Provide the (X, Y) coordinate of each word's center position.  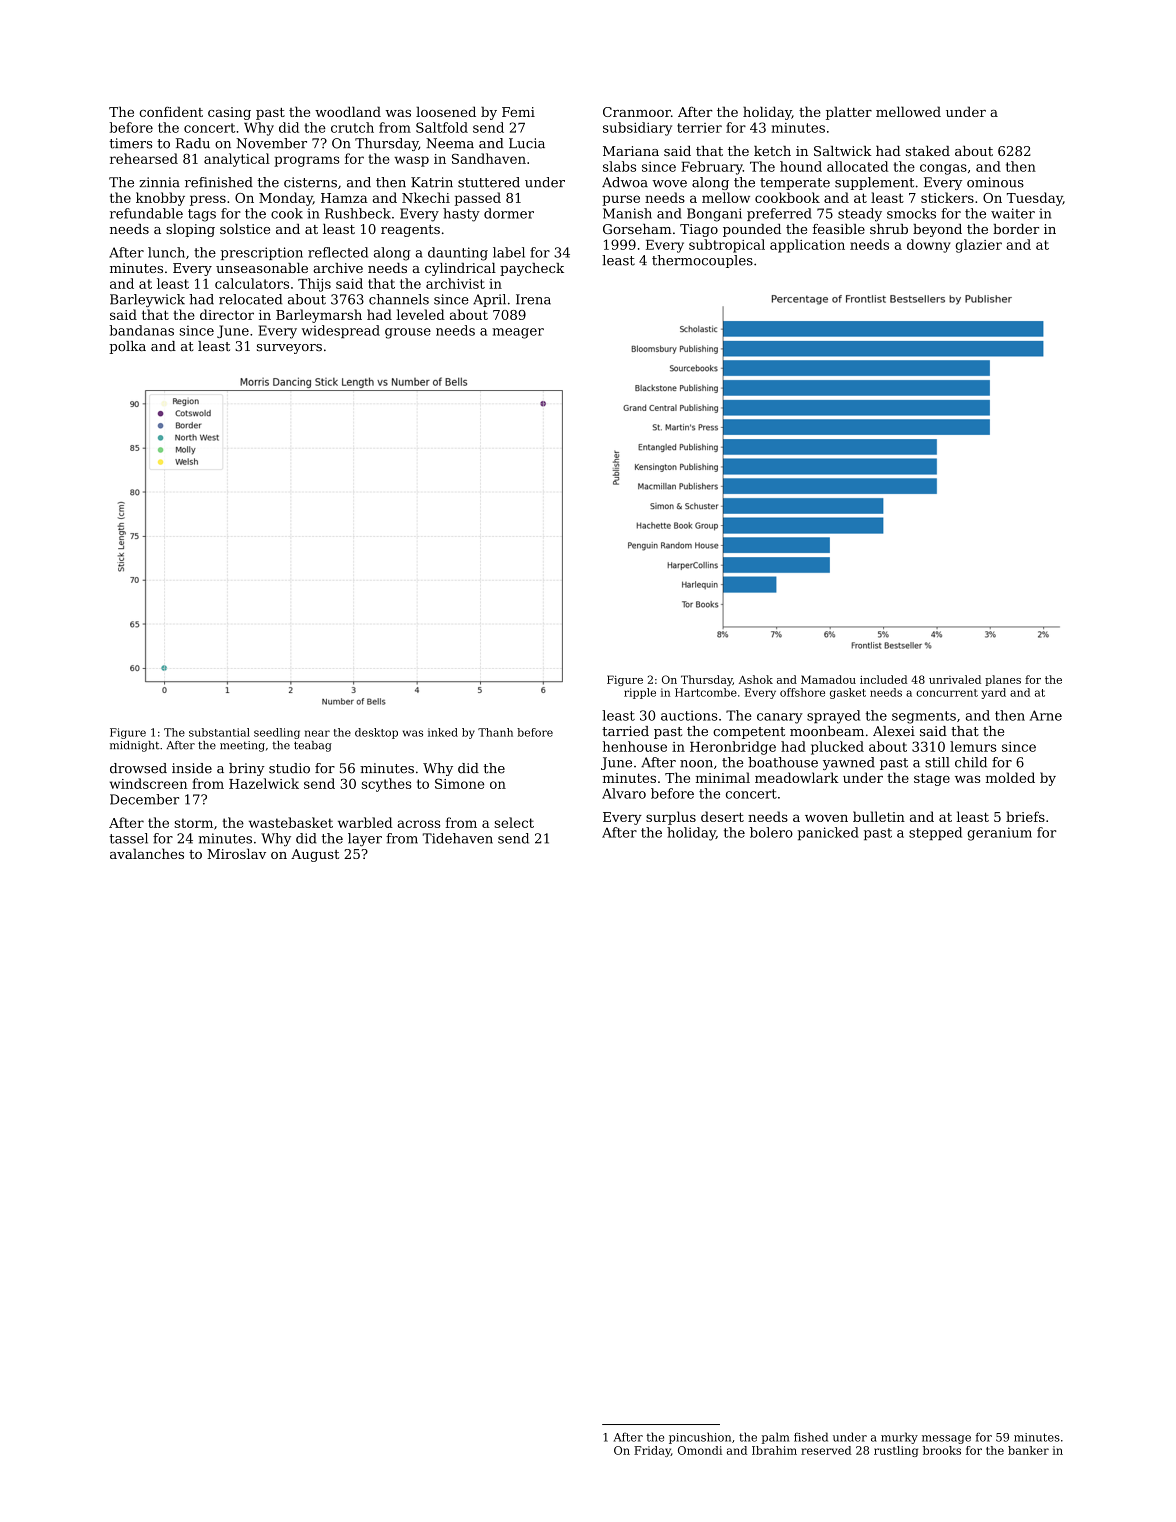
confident (171, 111)
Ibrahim (774, 1450)
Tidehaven (458, 838)
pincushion (700, 1438)
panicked (828, 833)
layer (365, 840)
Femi (518, 112)
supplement (874, 183)
